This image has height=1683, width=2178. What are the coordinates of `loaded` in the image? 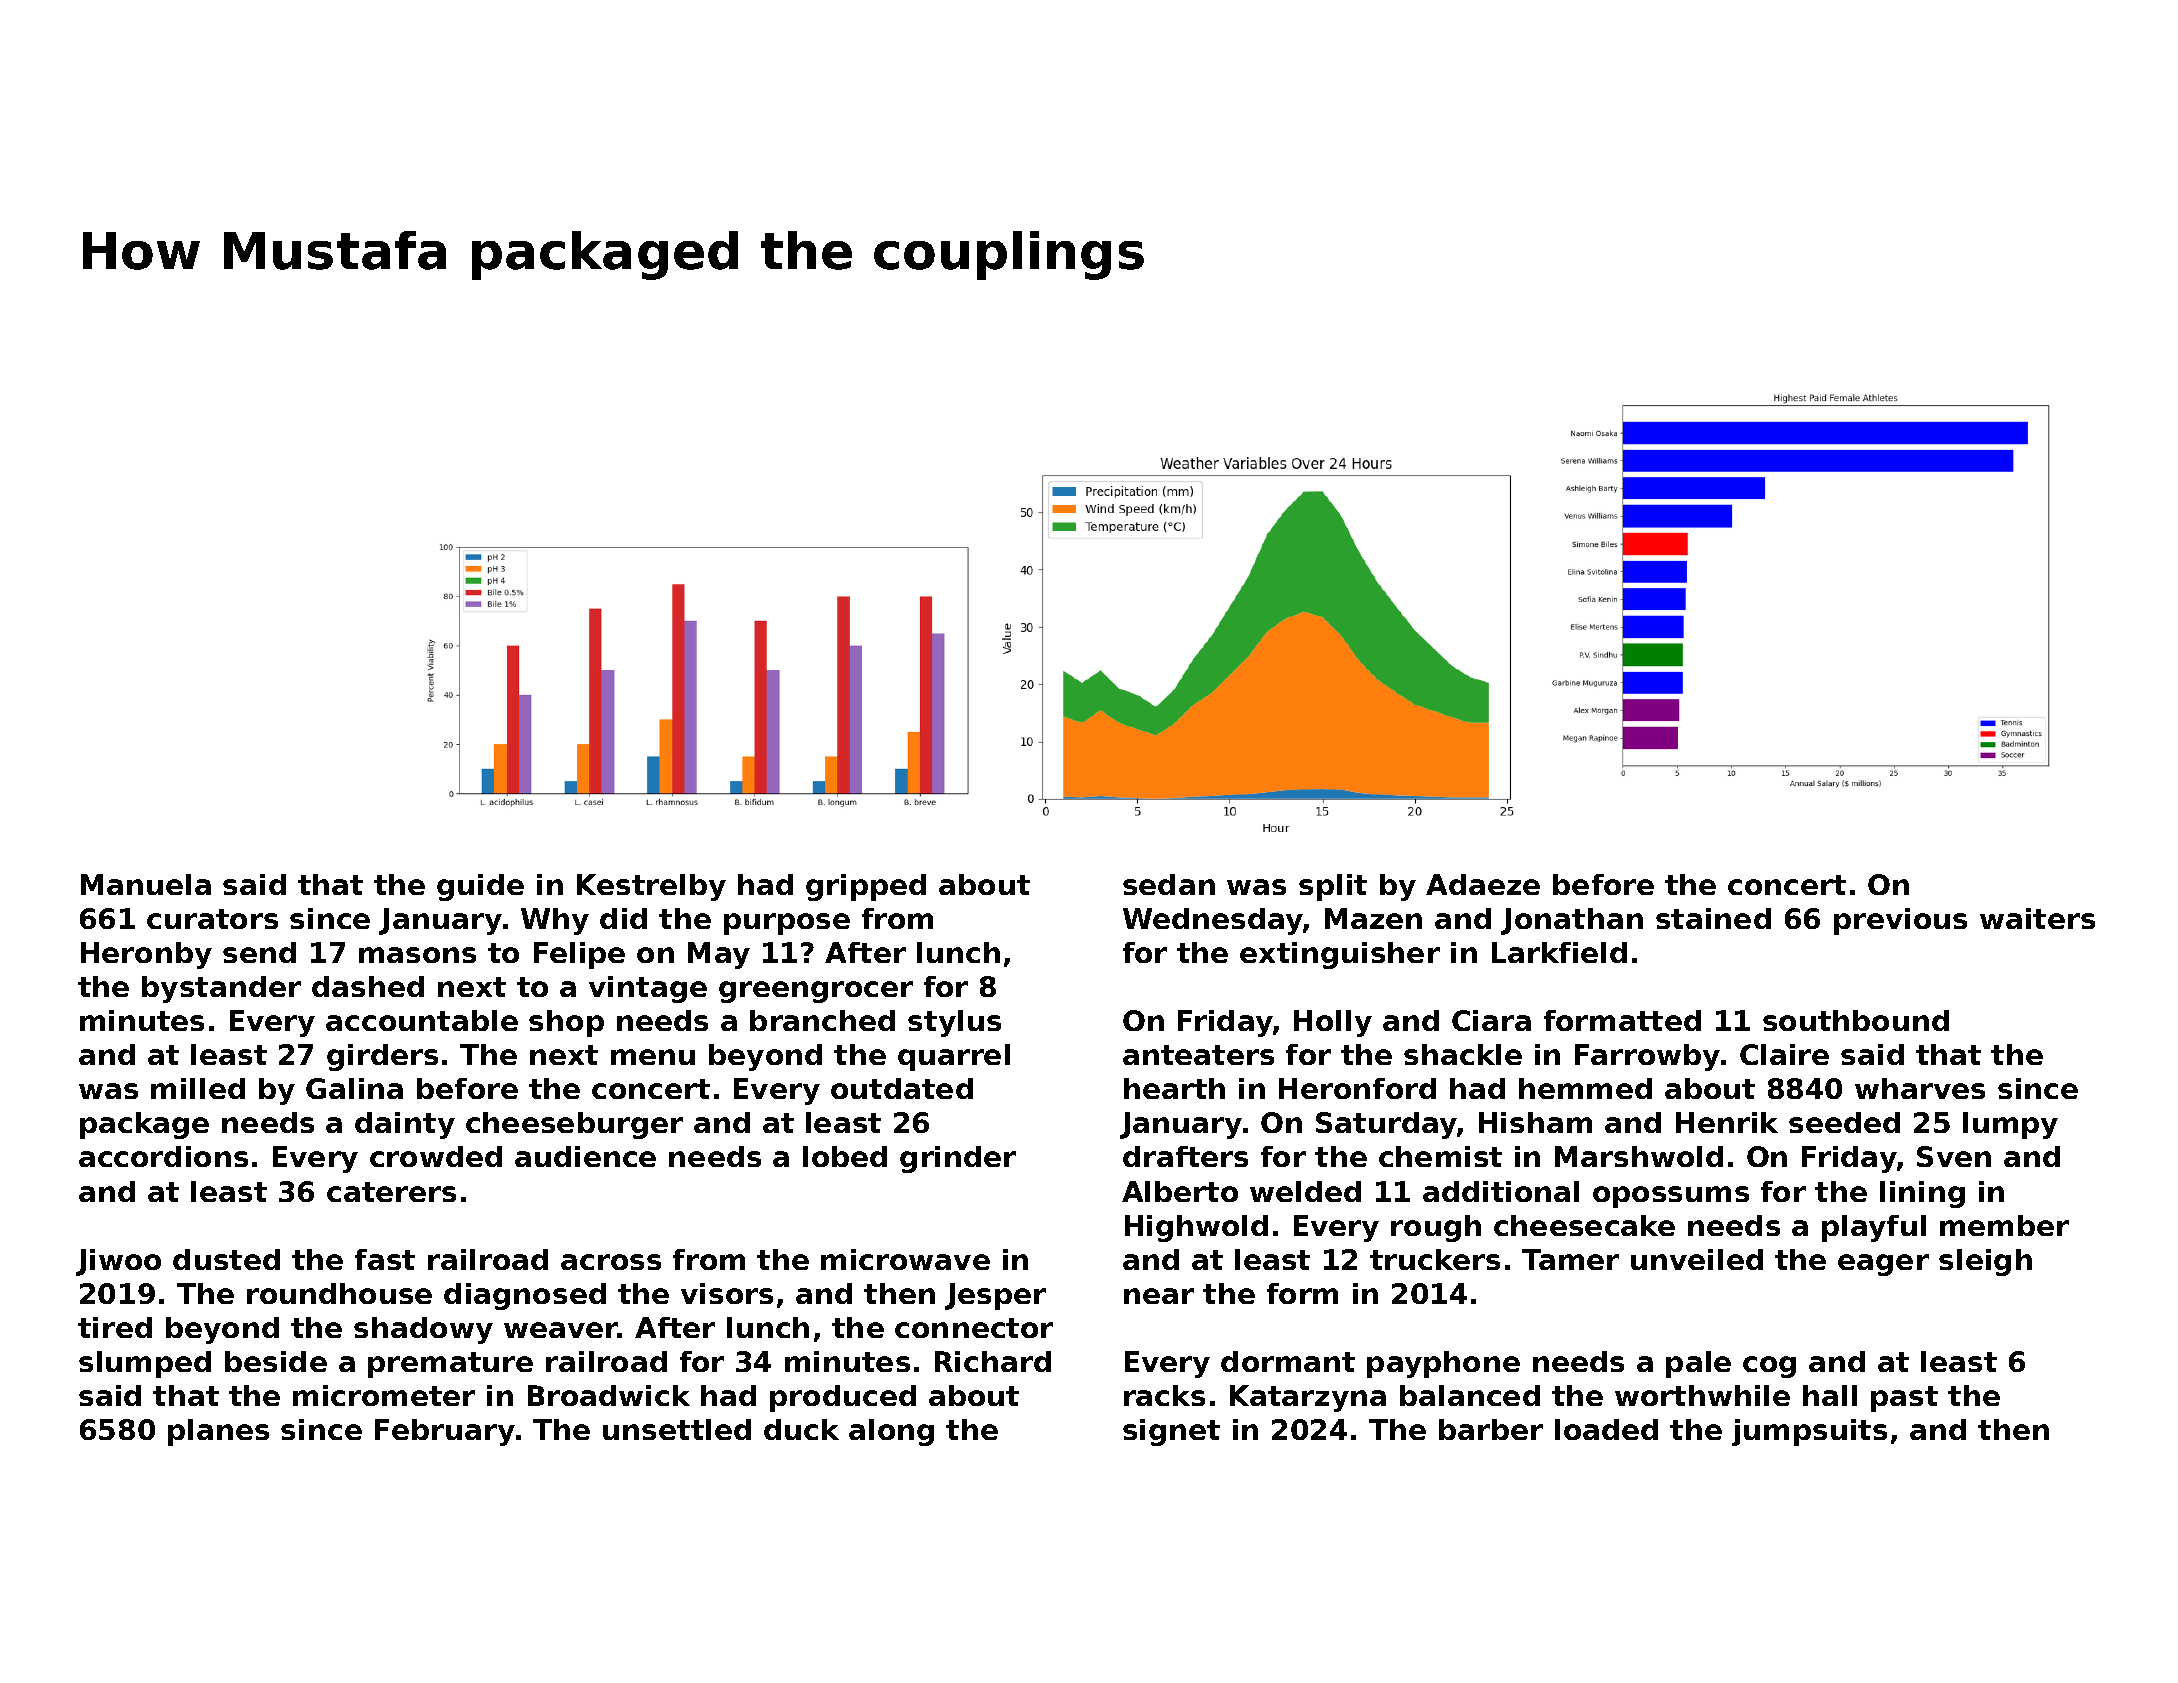 It's located at (1606, 1429).
